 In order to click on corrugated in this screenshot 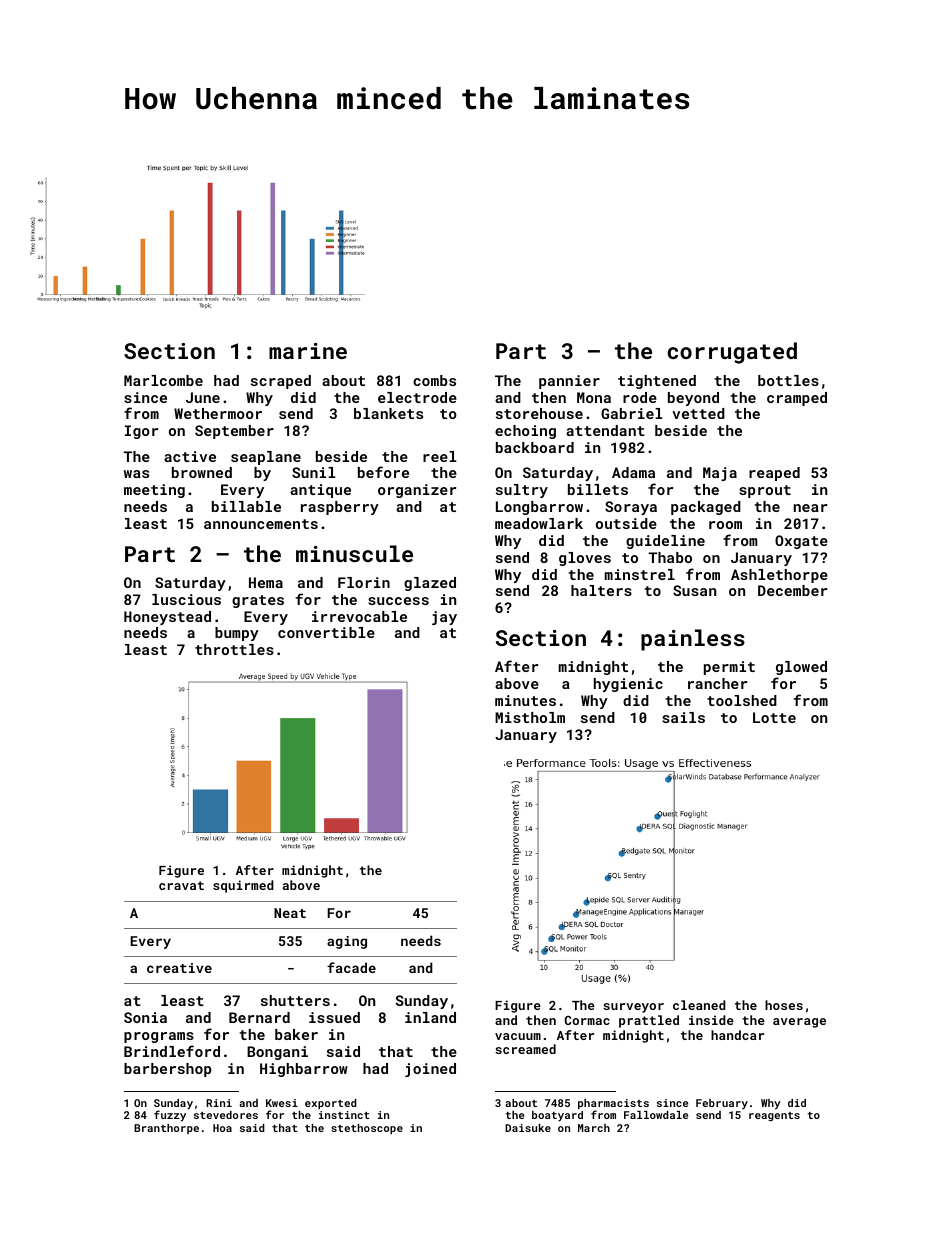, I will do `click(732, 353)`.
